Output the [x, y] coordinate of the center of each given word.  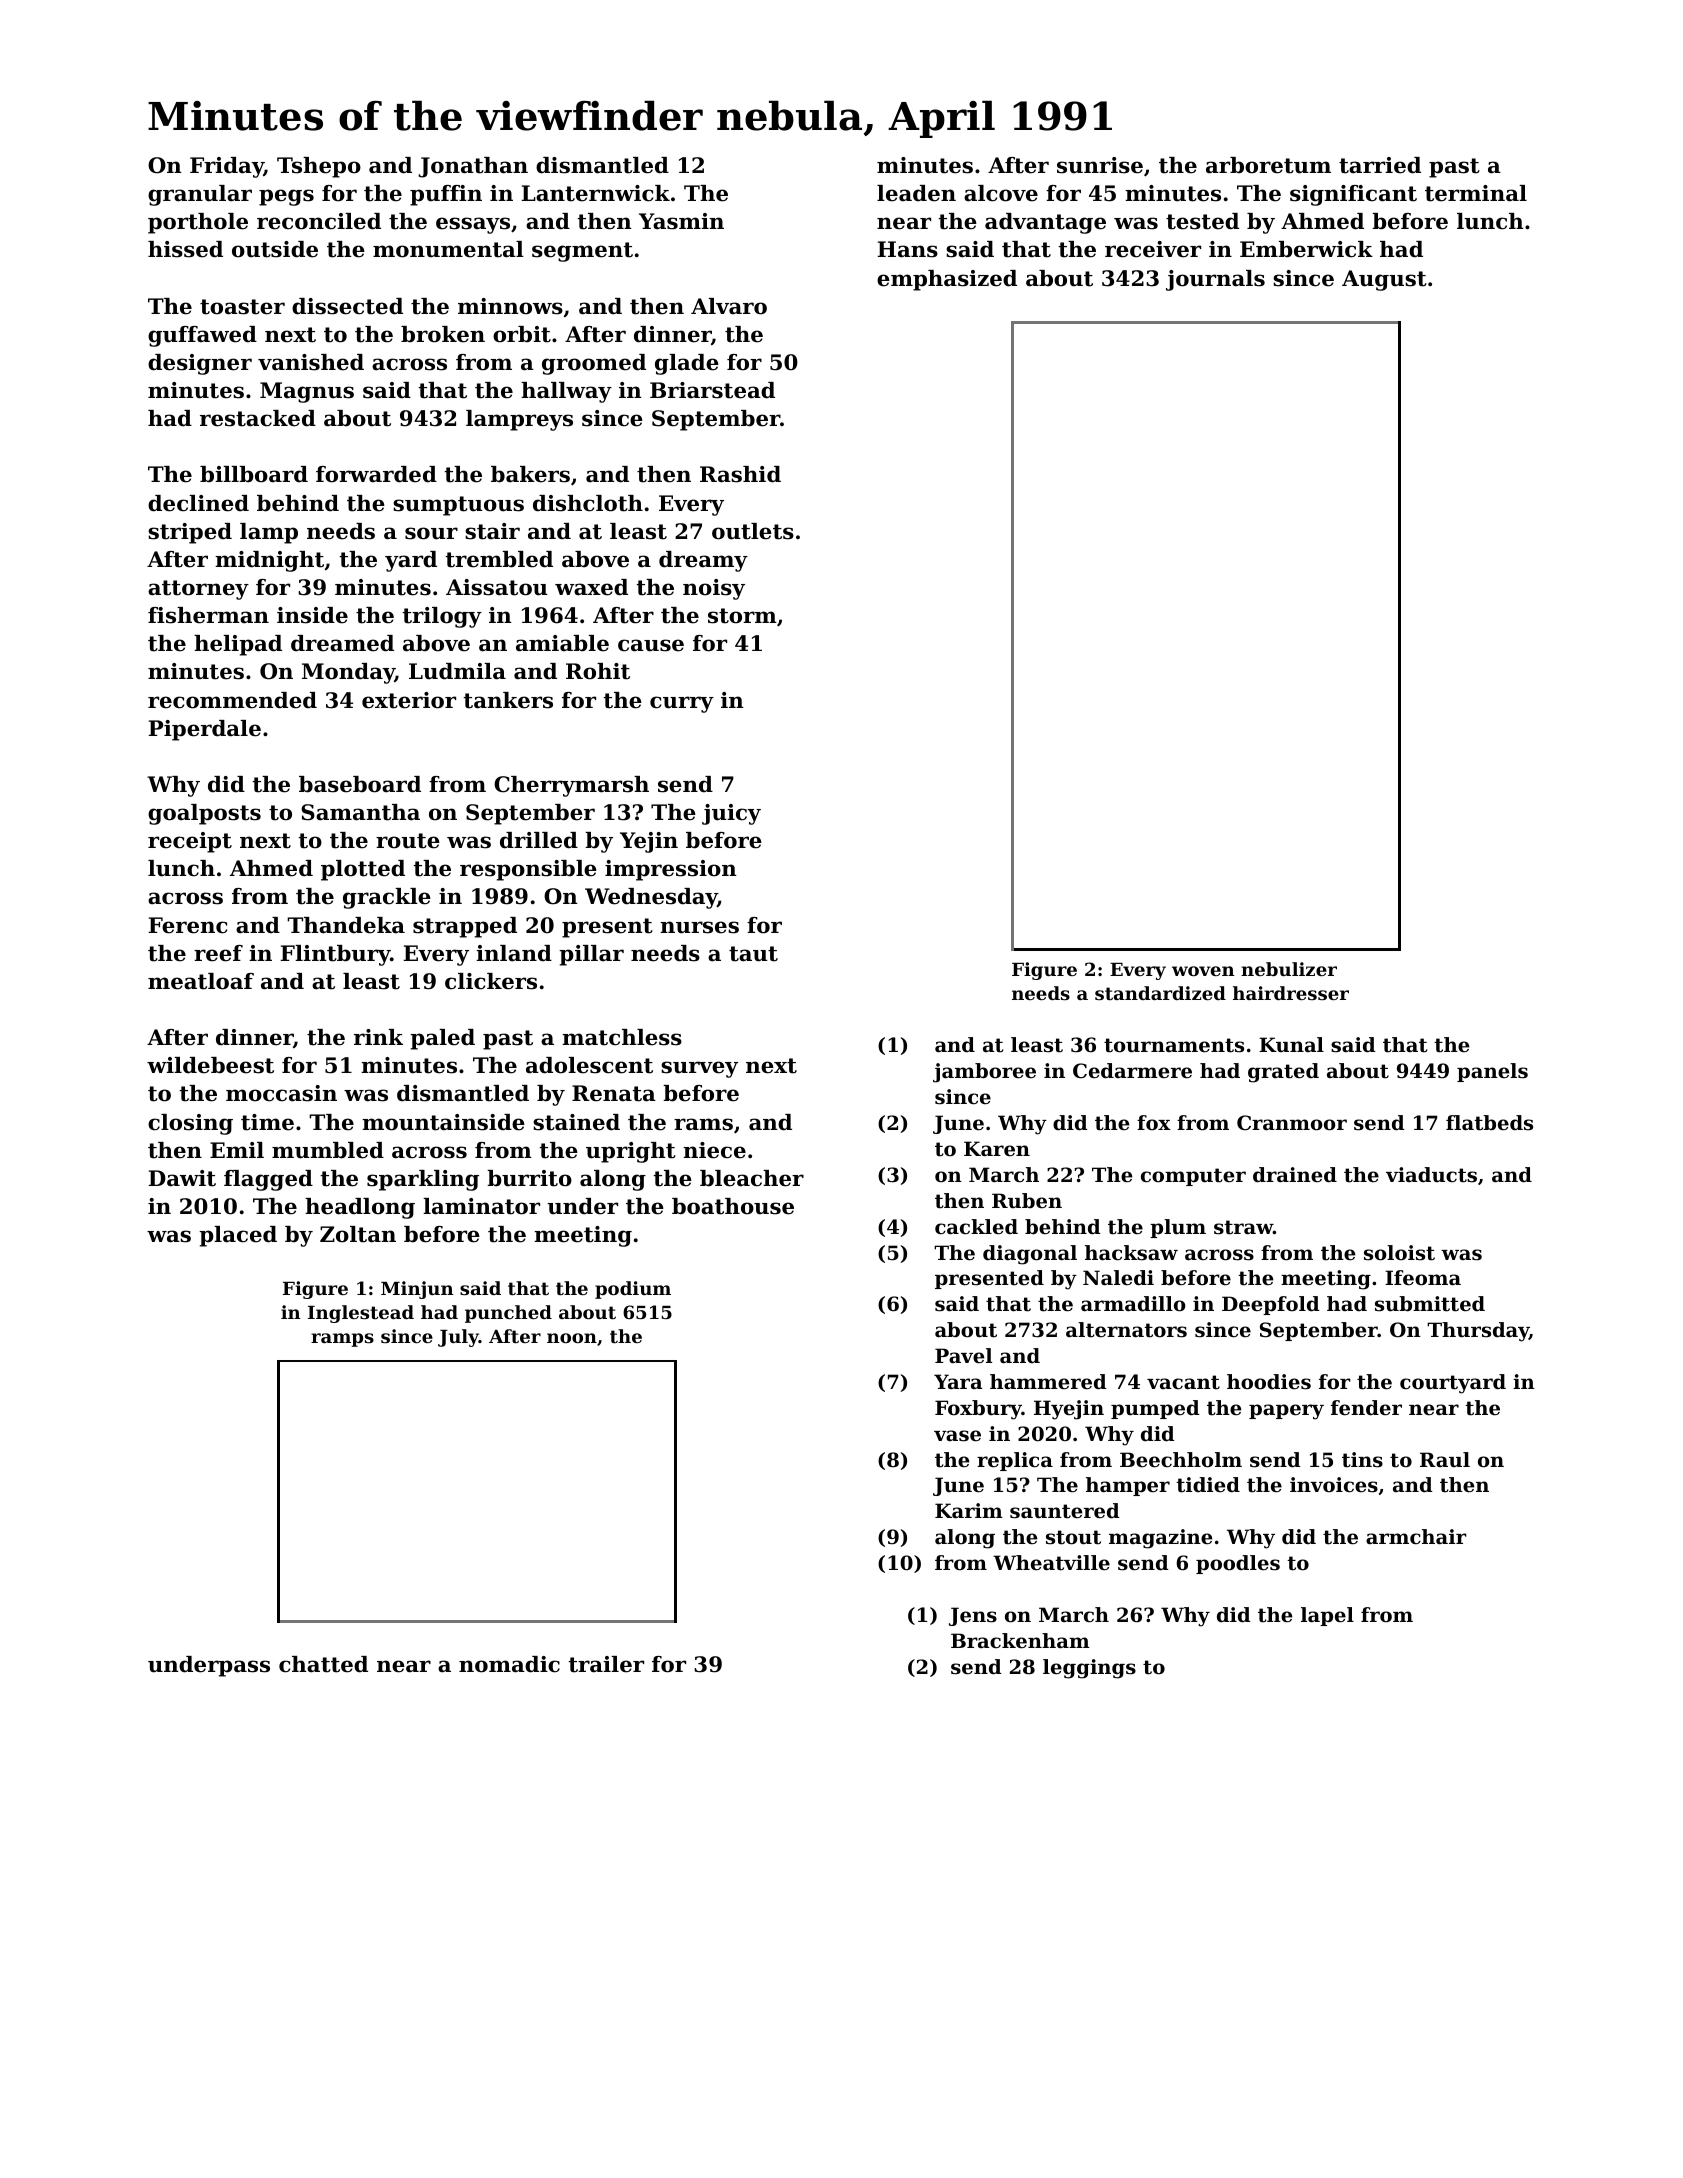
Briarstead [712, 390]
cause [651, 645]
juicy [731, 814]
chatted [323, 1664]
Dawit [182, 1178]
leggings [1089, 1669]
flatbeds [1489, 1123]
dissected [347, 306]
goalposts [204, 814]
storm [742, 616]
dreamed [342, 643]
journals [1215, 280]
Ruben [1027, 1201]
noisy [714, 589]
